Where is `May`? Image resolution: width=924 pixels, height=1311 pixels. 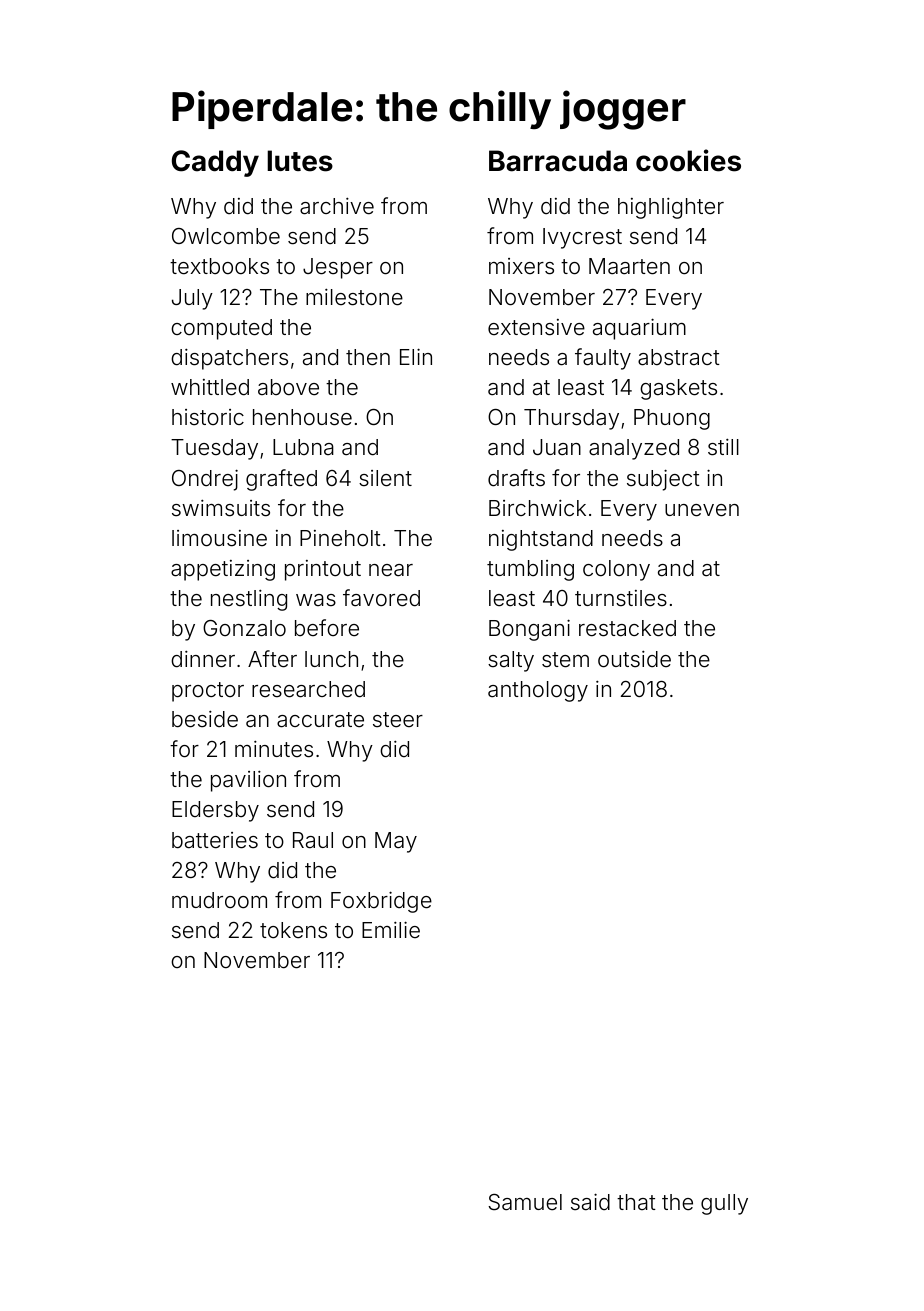
May is located at coordinates (396, 842).
